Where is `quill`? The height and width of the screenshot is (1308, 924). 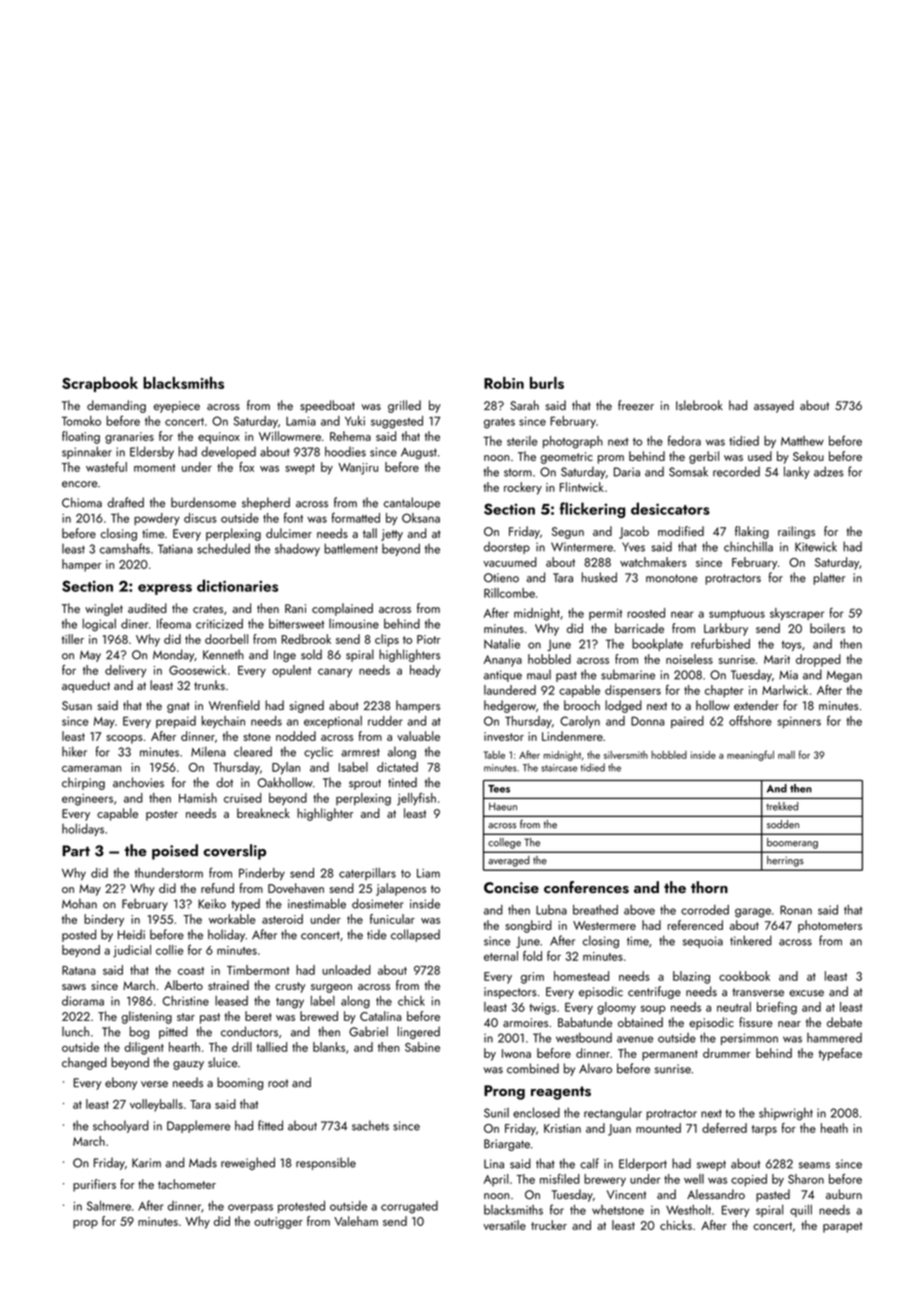 quill is located at coordinates (801, 1211).
